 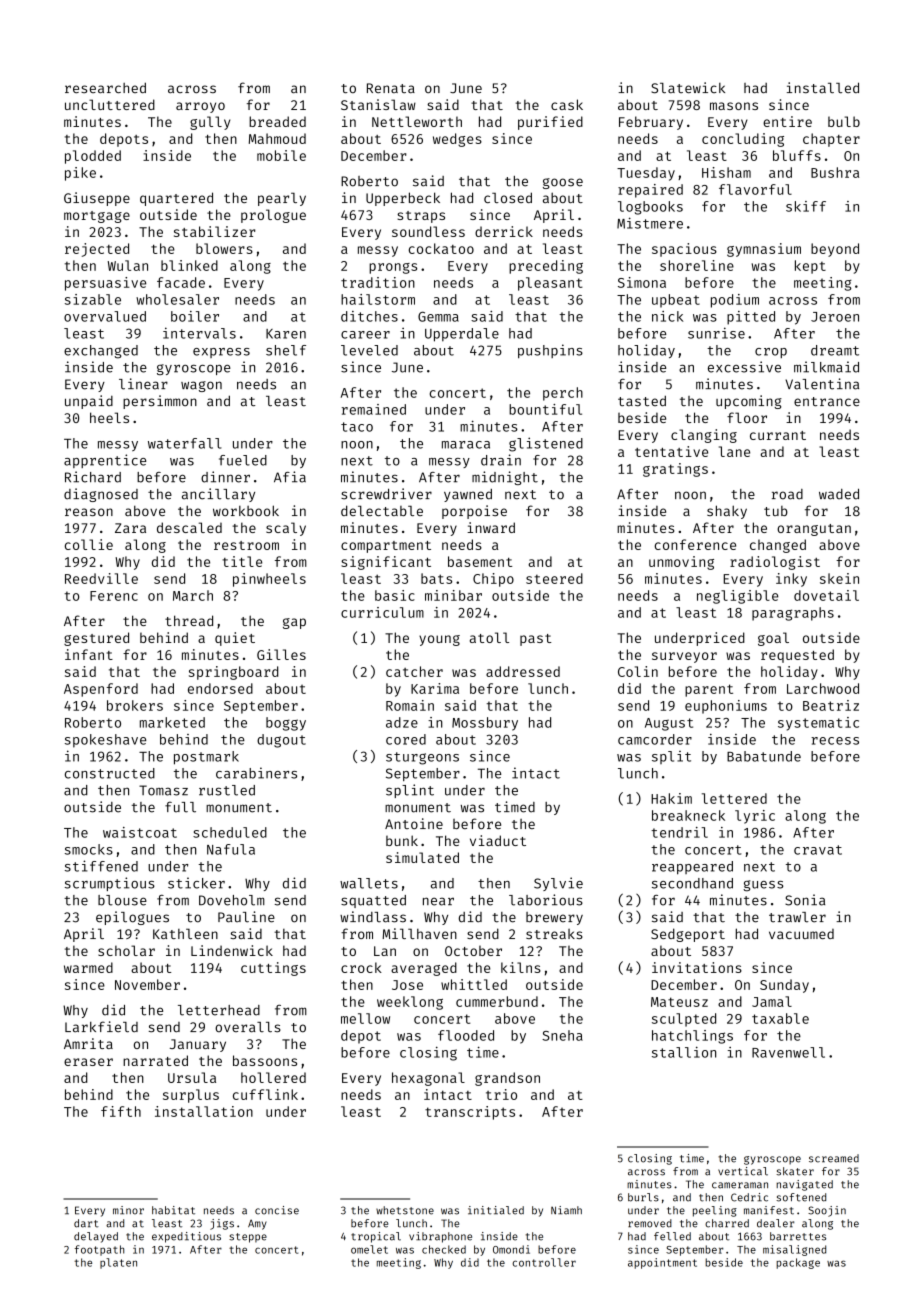 What do you see at coordinates (546, 267) in the page?
I see `preceding` at bounding box center [546, 267].
